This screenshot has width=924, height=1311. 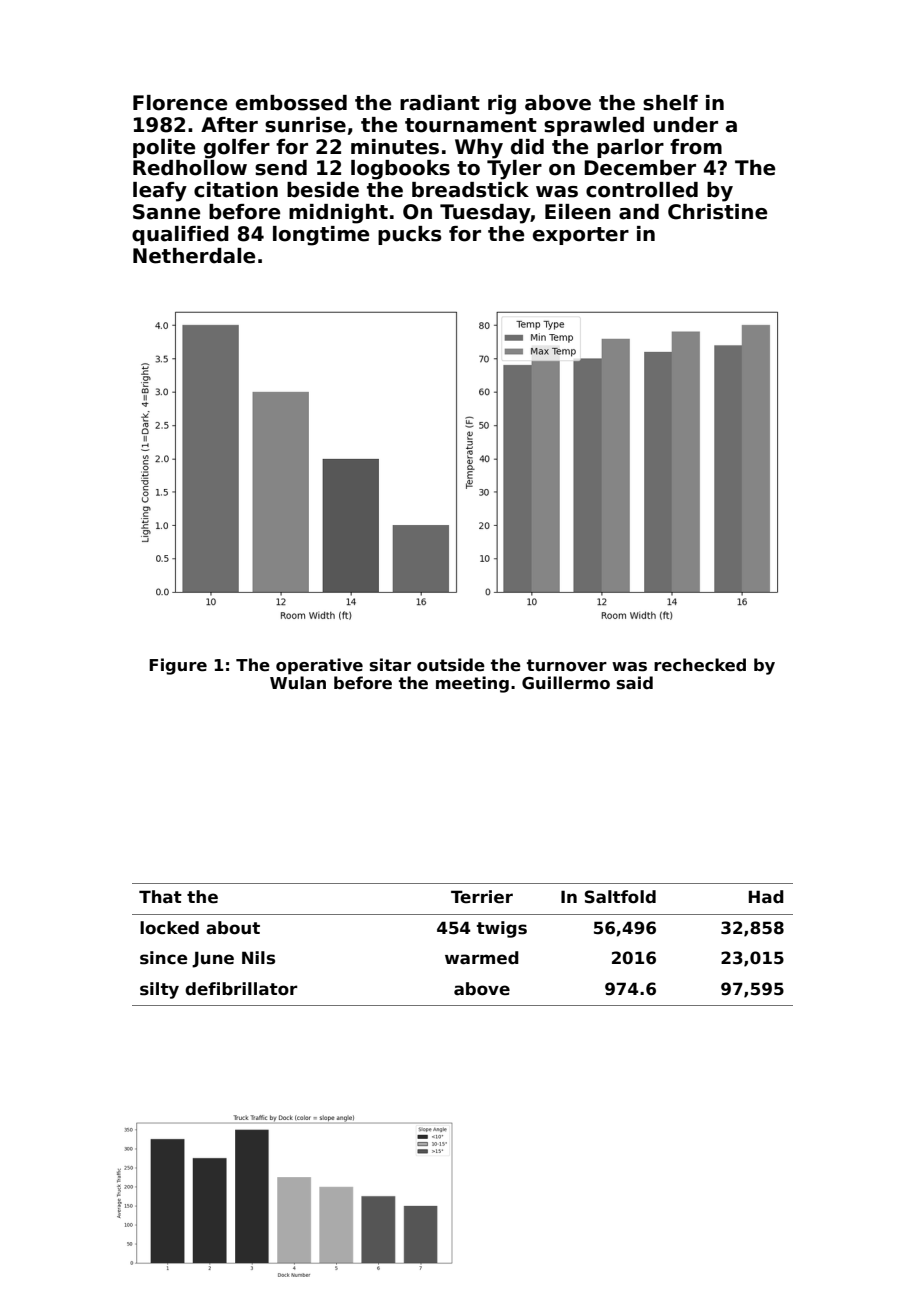 What do you see at coordinates (527, 147) in the screenshot?
I see `did` at bounding box center [527, 147].
